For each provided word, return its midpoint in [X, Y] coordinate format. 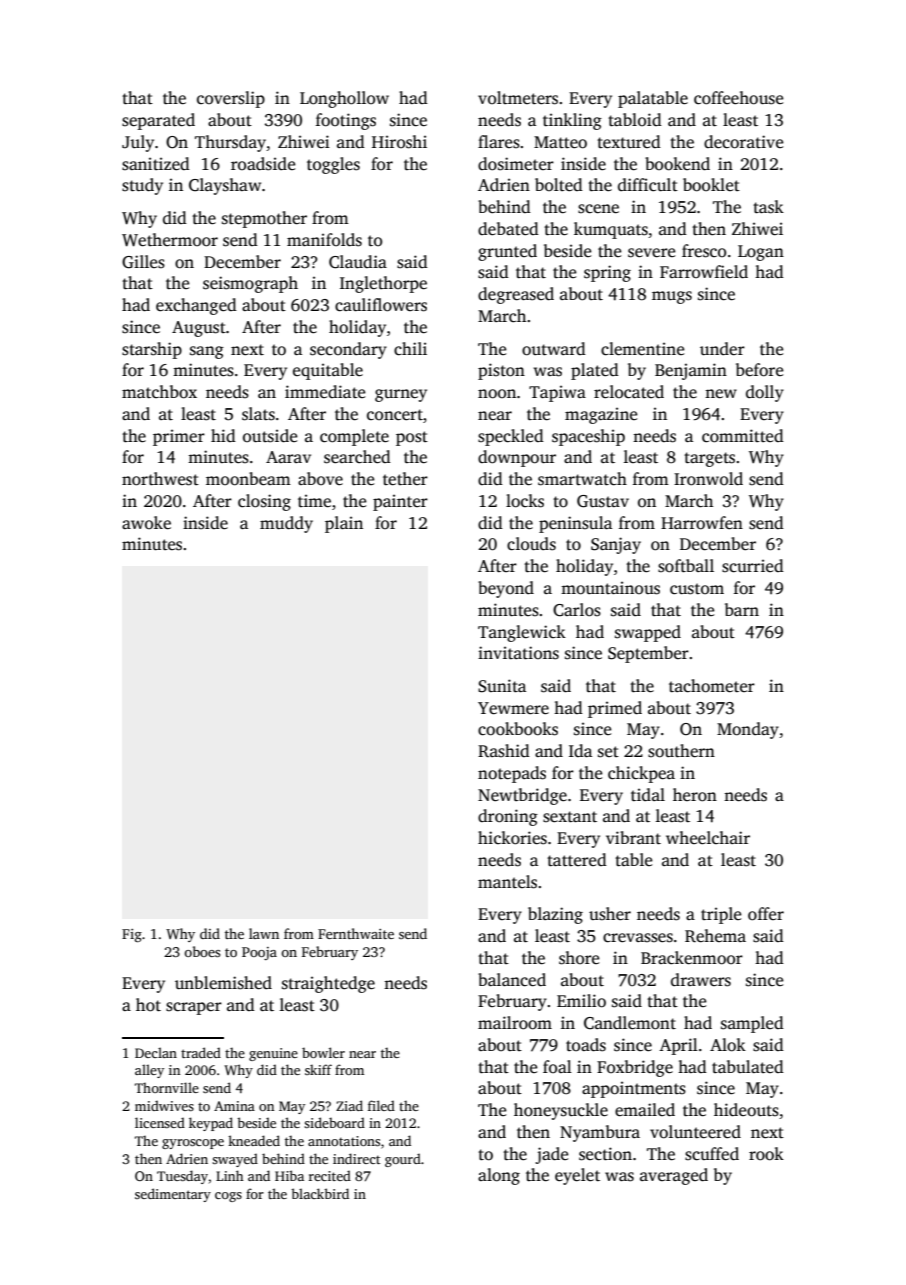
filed [381, 1105]
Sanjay [616, 545]
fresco [704, 251]
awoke [146, 523]
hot [148, 1005]
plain [344, 524]
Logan [761, 253]
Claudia [358, 262]
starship [152, 350]
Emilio [581, 1001]
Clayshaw [225, 186]
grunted [507, 252]
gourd [403, 1160]
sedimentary [173, 1195]
